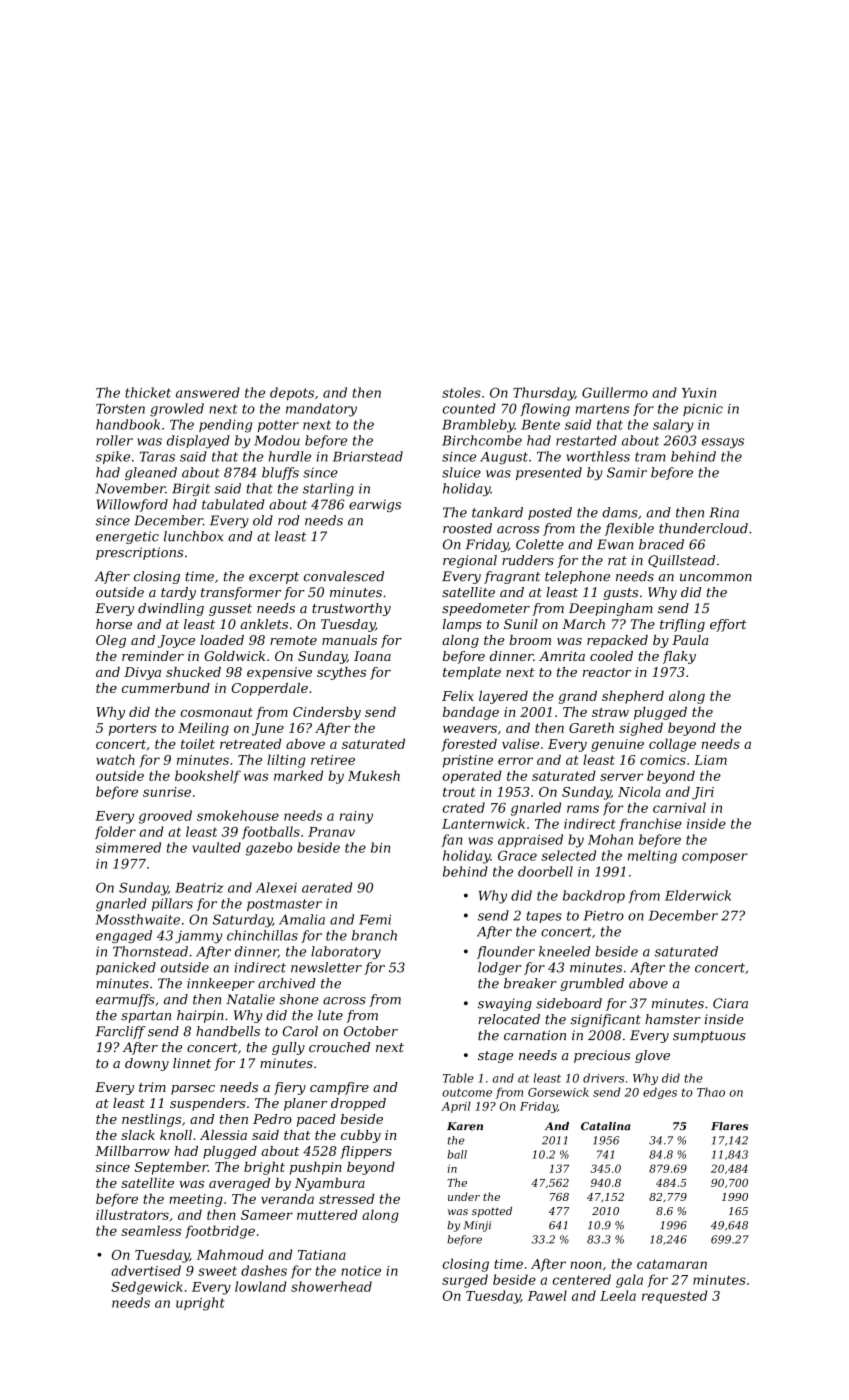  What do you see at coordinates (250, 999) in the page?
I see `Natalie` at bounding box center [250, 999].
